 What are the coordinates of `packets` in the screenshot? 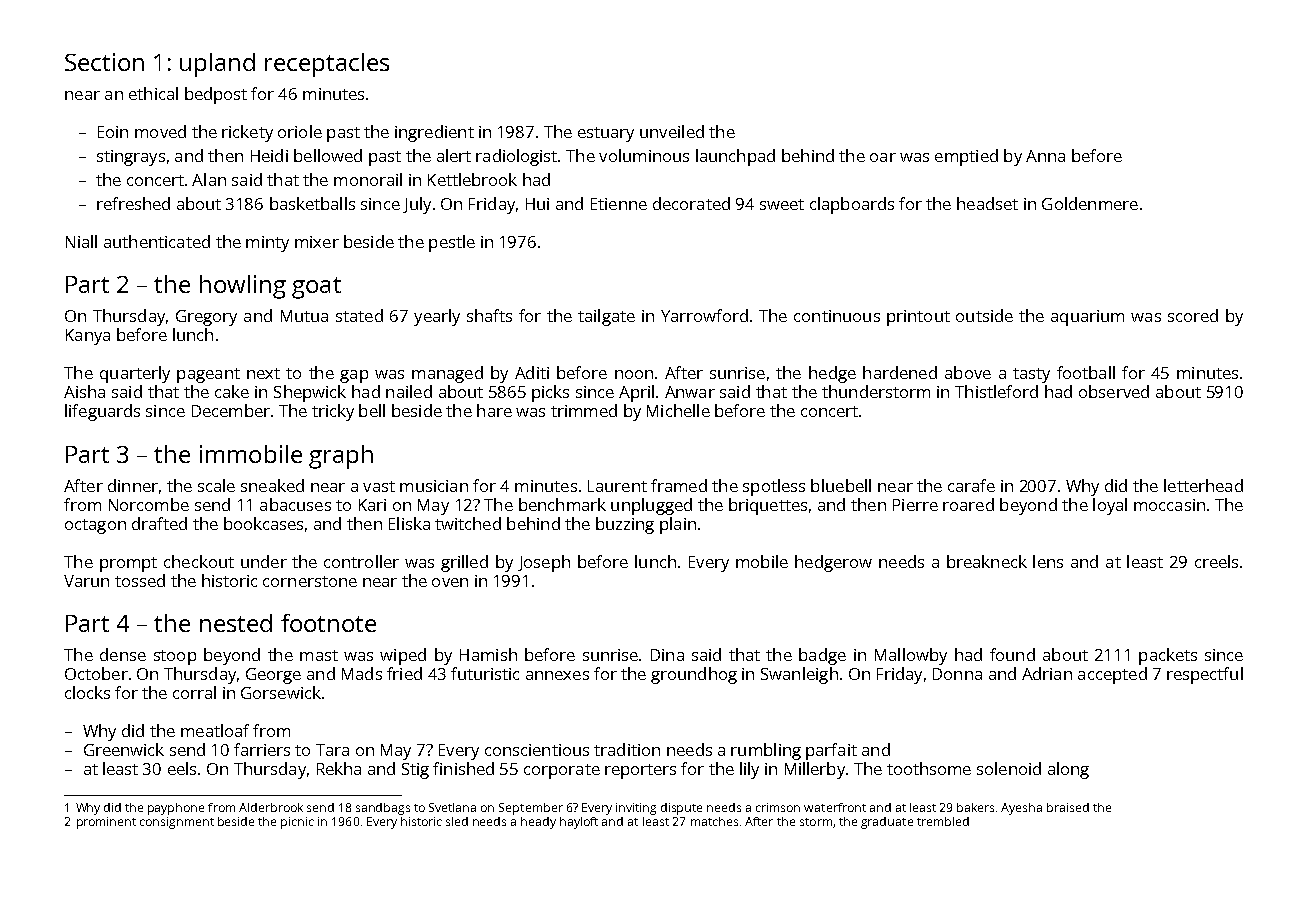 It's located at (1168, 656).
